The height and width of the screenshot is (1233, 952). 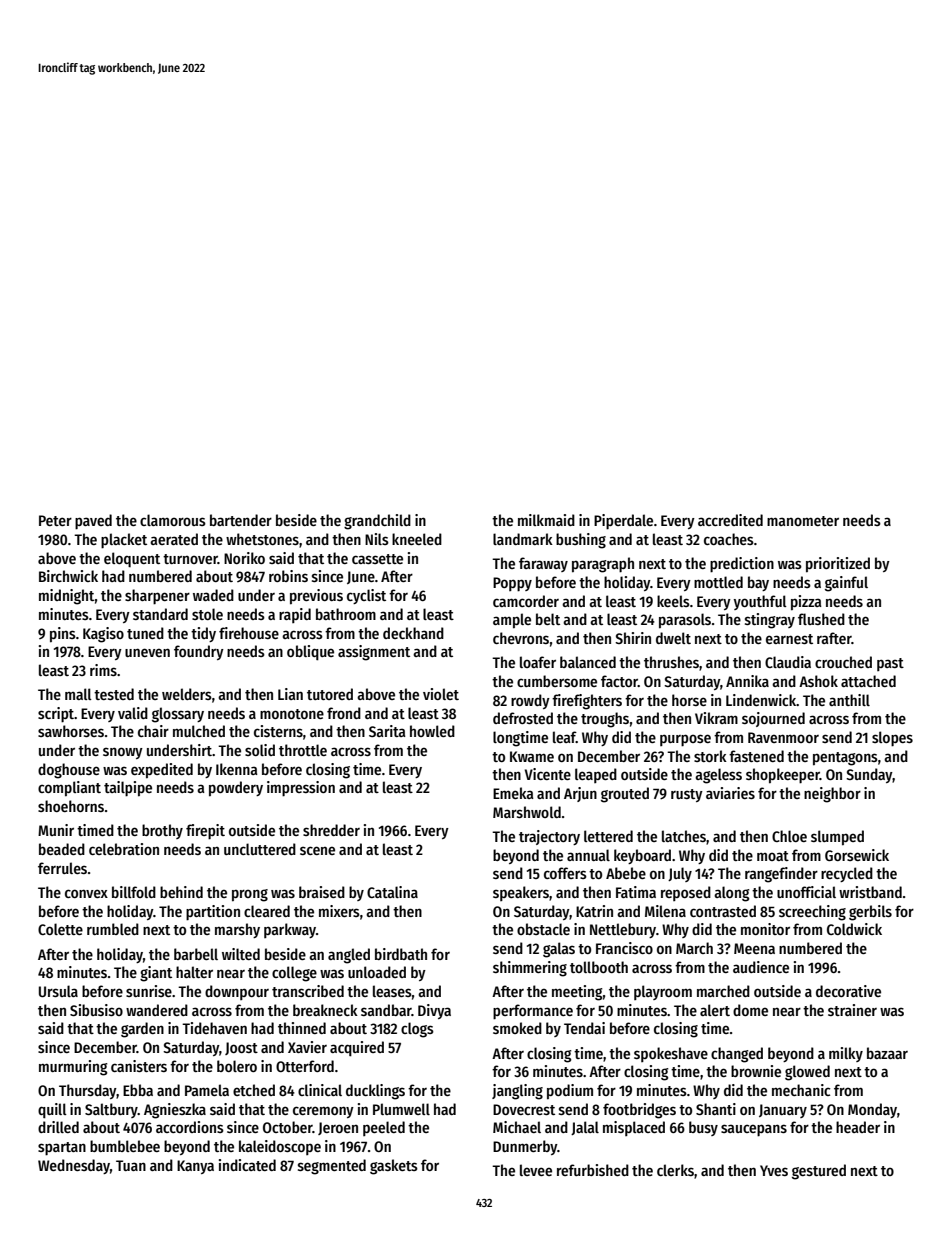 I want to click on solid, so click(x=260, y=750).
